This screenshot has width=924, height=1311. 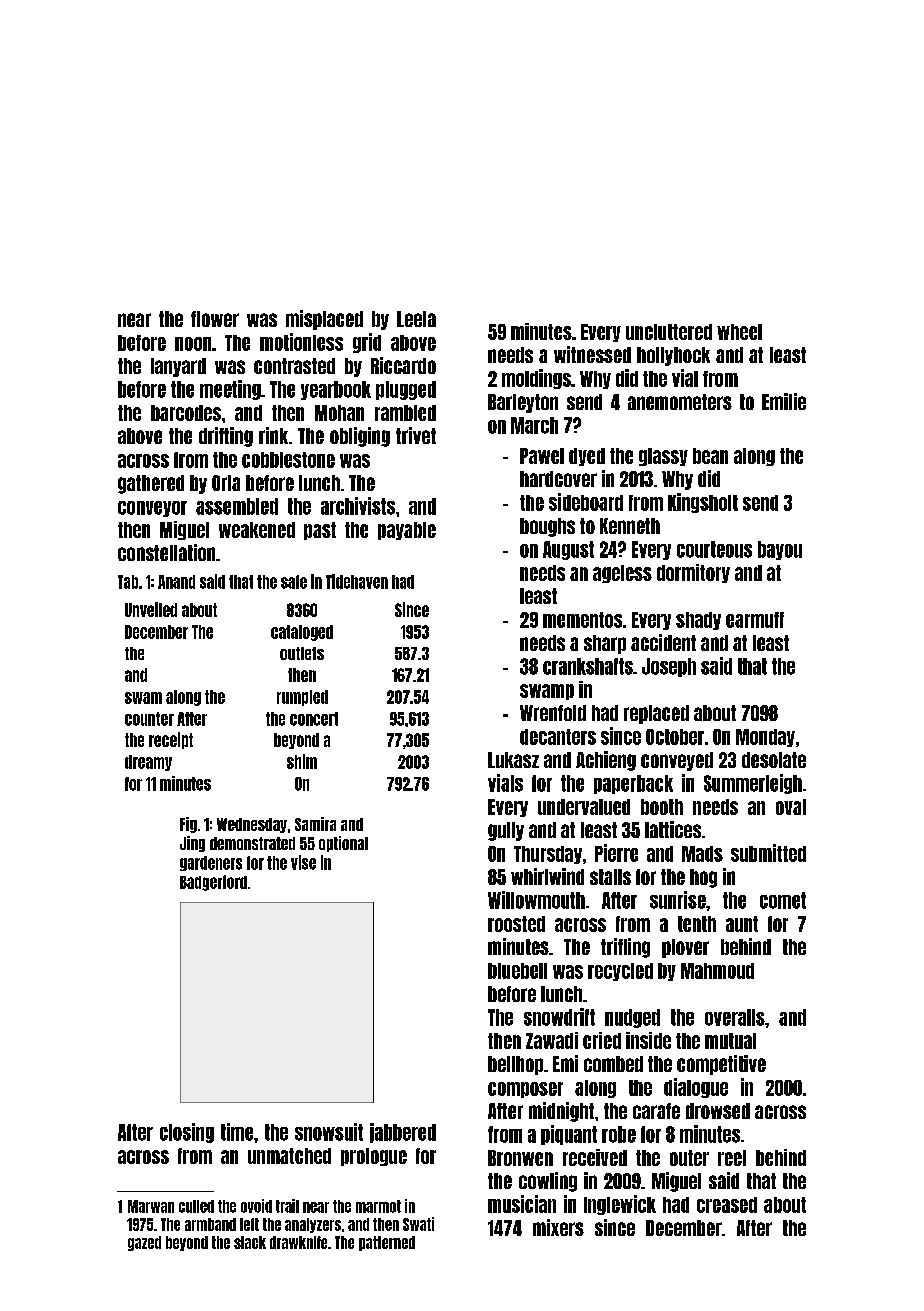 I want to click on creased, so click(x=727, y=1205).
